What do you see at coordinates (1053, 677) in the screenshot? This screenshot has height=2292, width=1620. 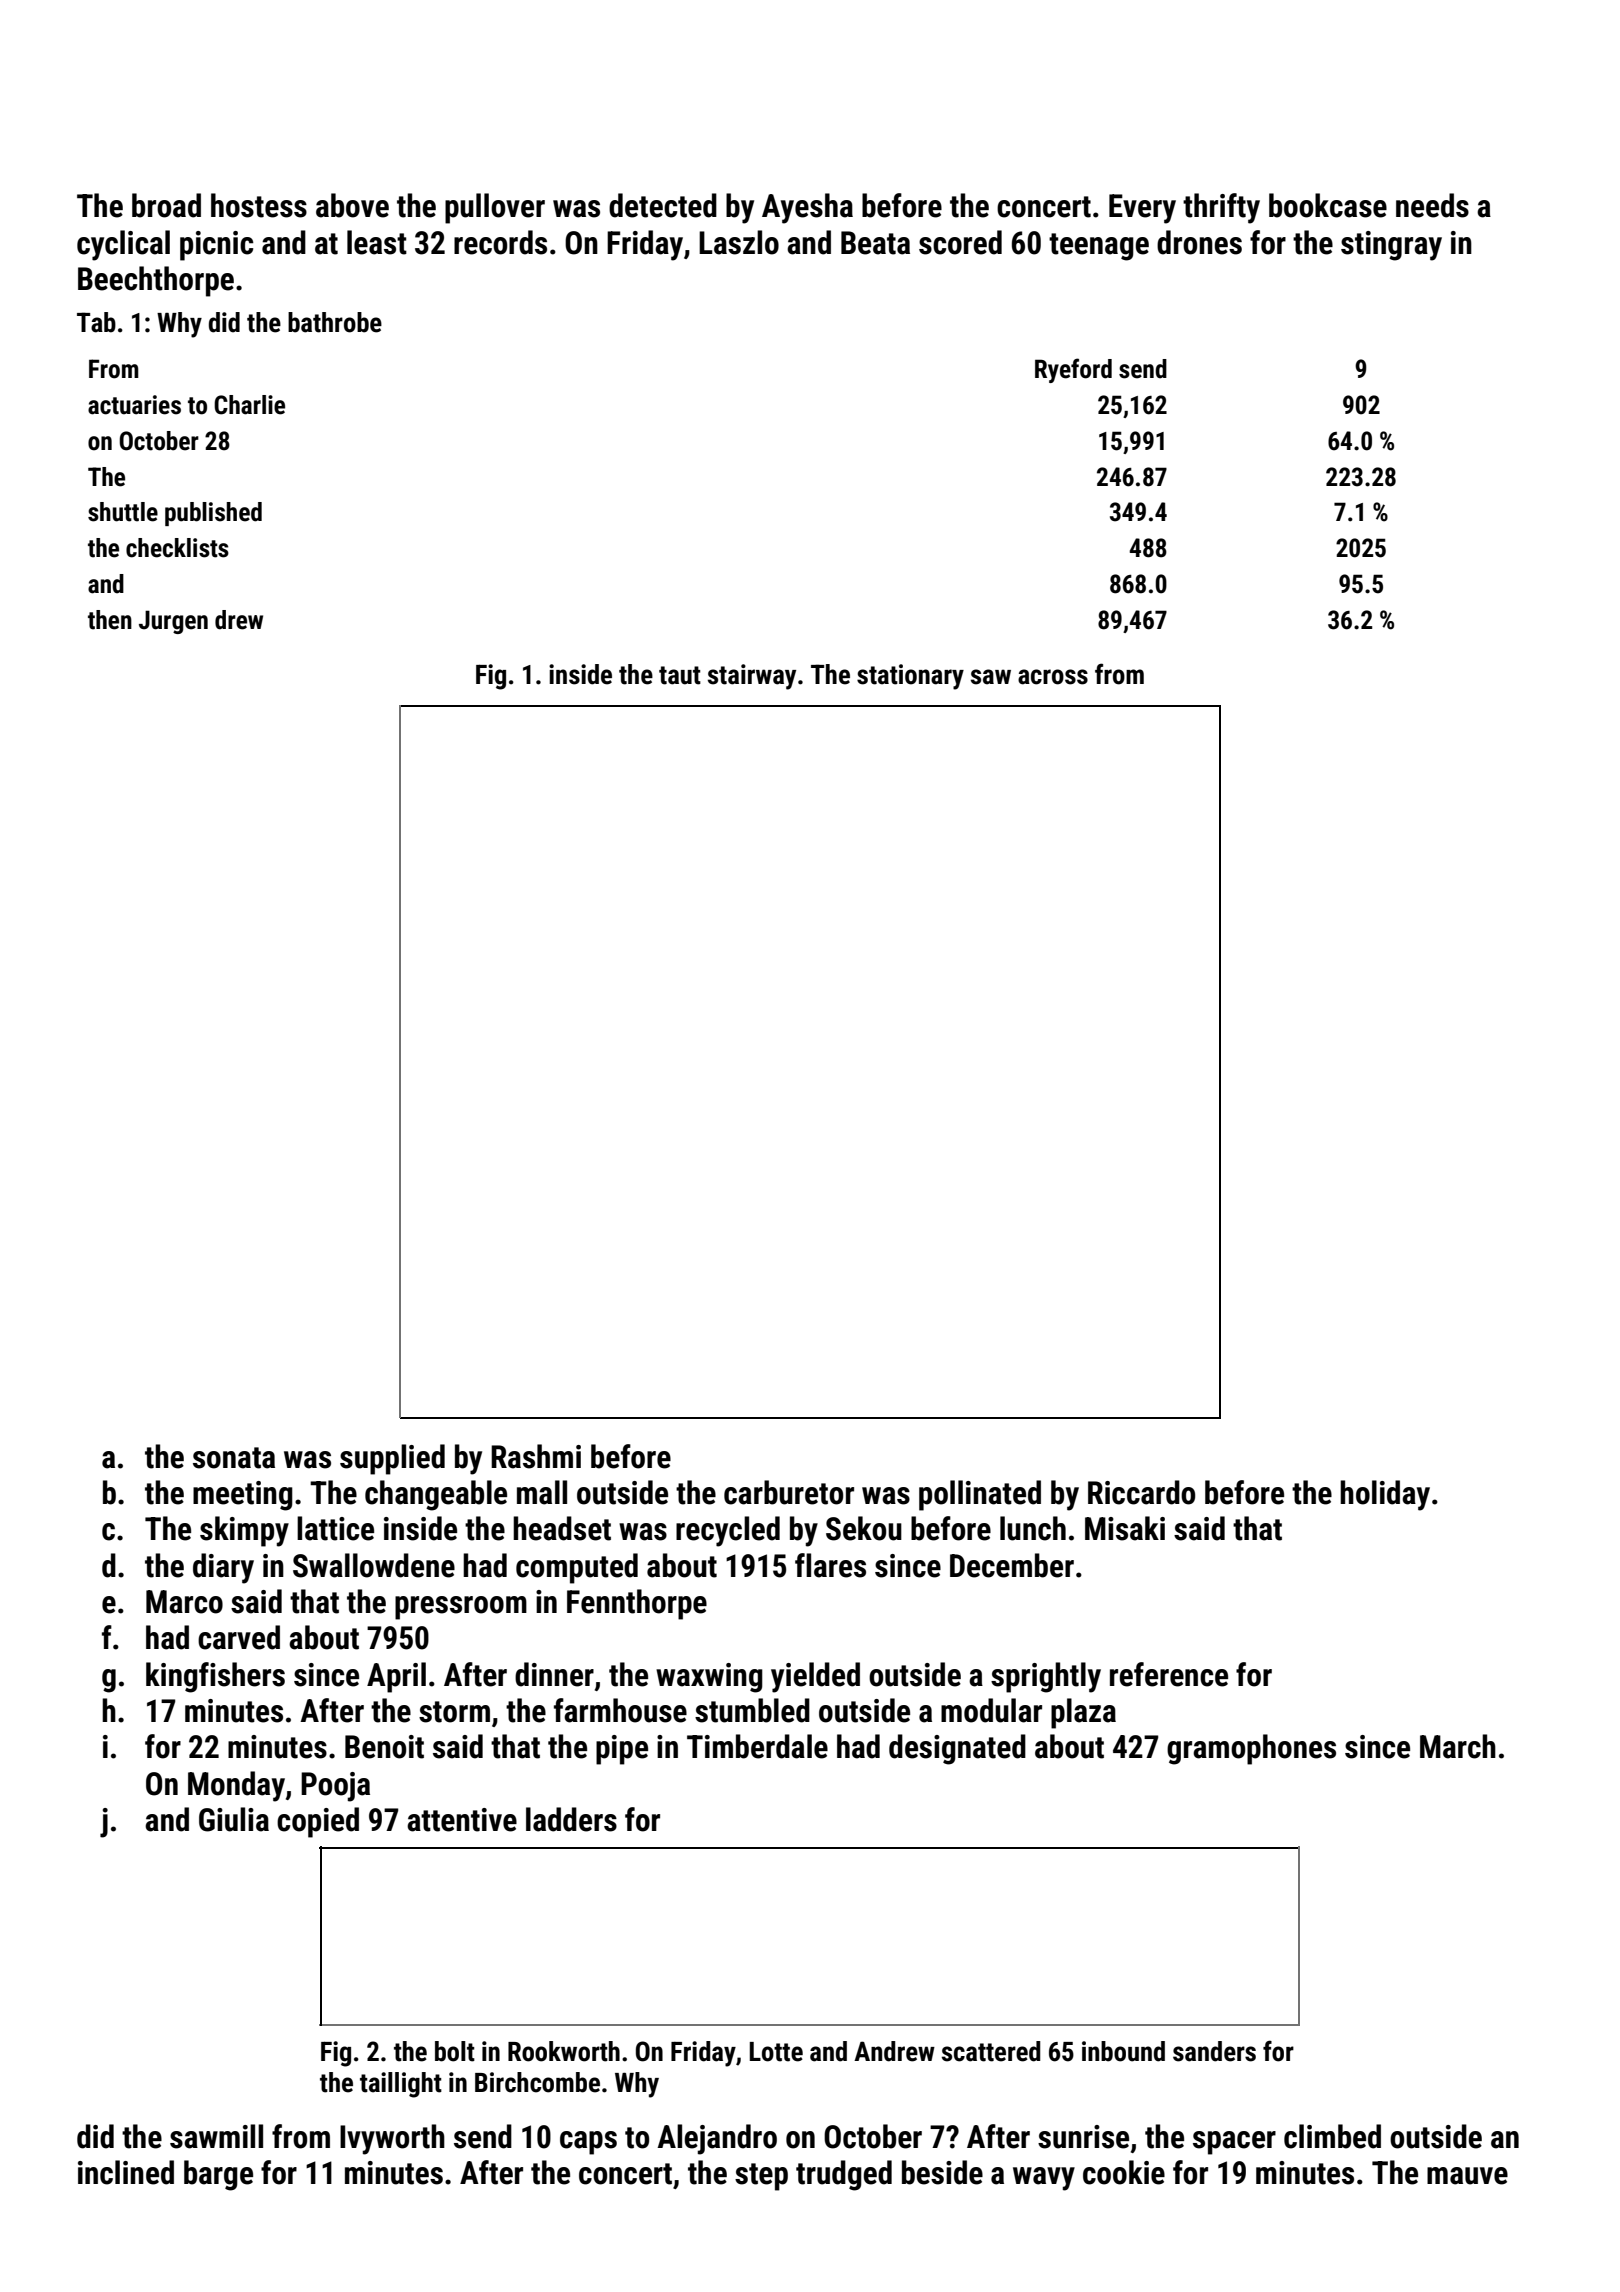 I see `across` at bounding box center [1053, 677].
